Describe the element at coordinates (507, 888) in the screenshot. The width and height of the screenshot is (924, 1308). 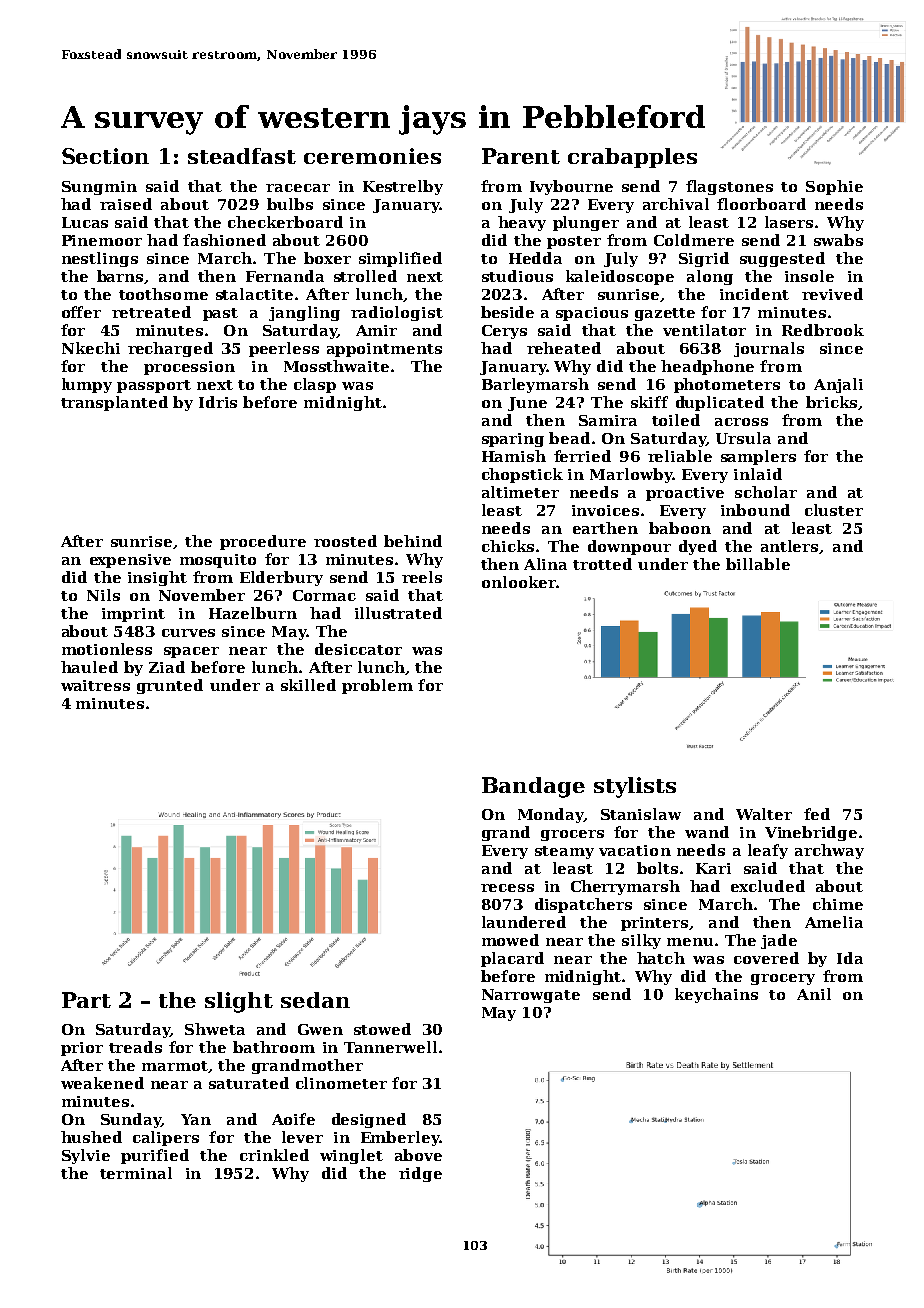
I see `recess` at that location.
